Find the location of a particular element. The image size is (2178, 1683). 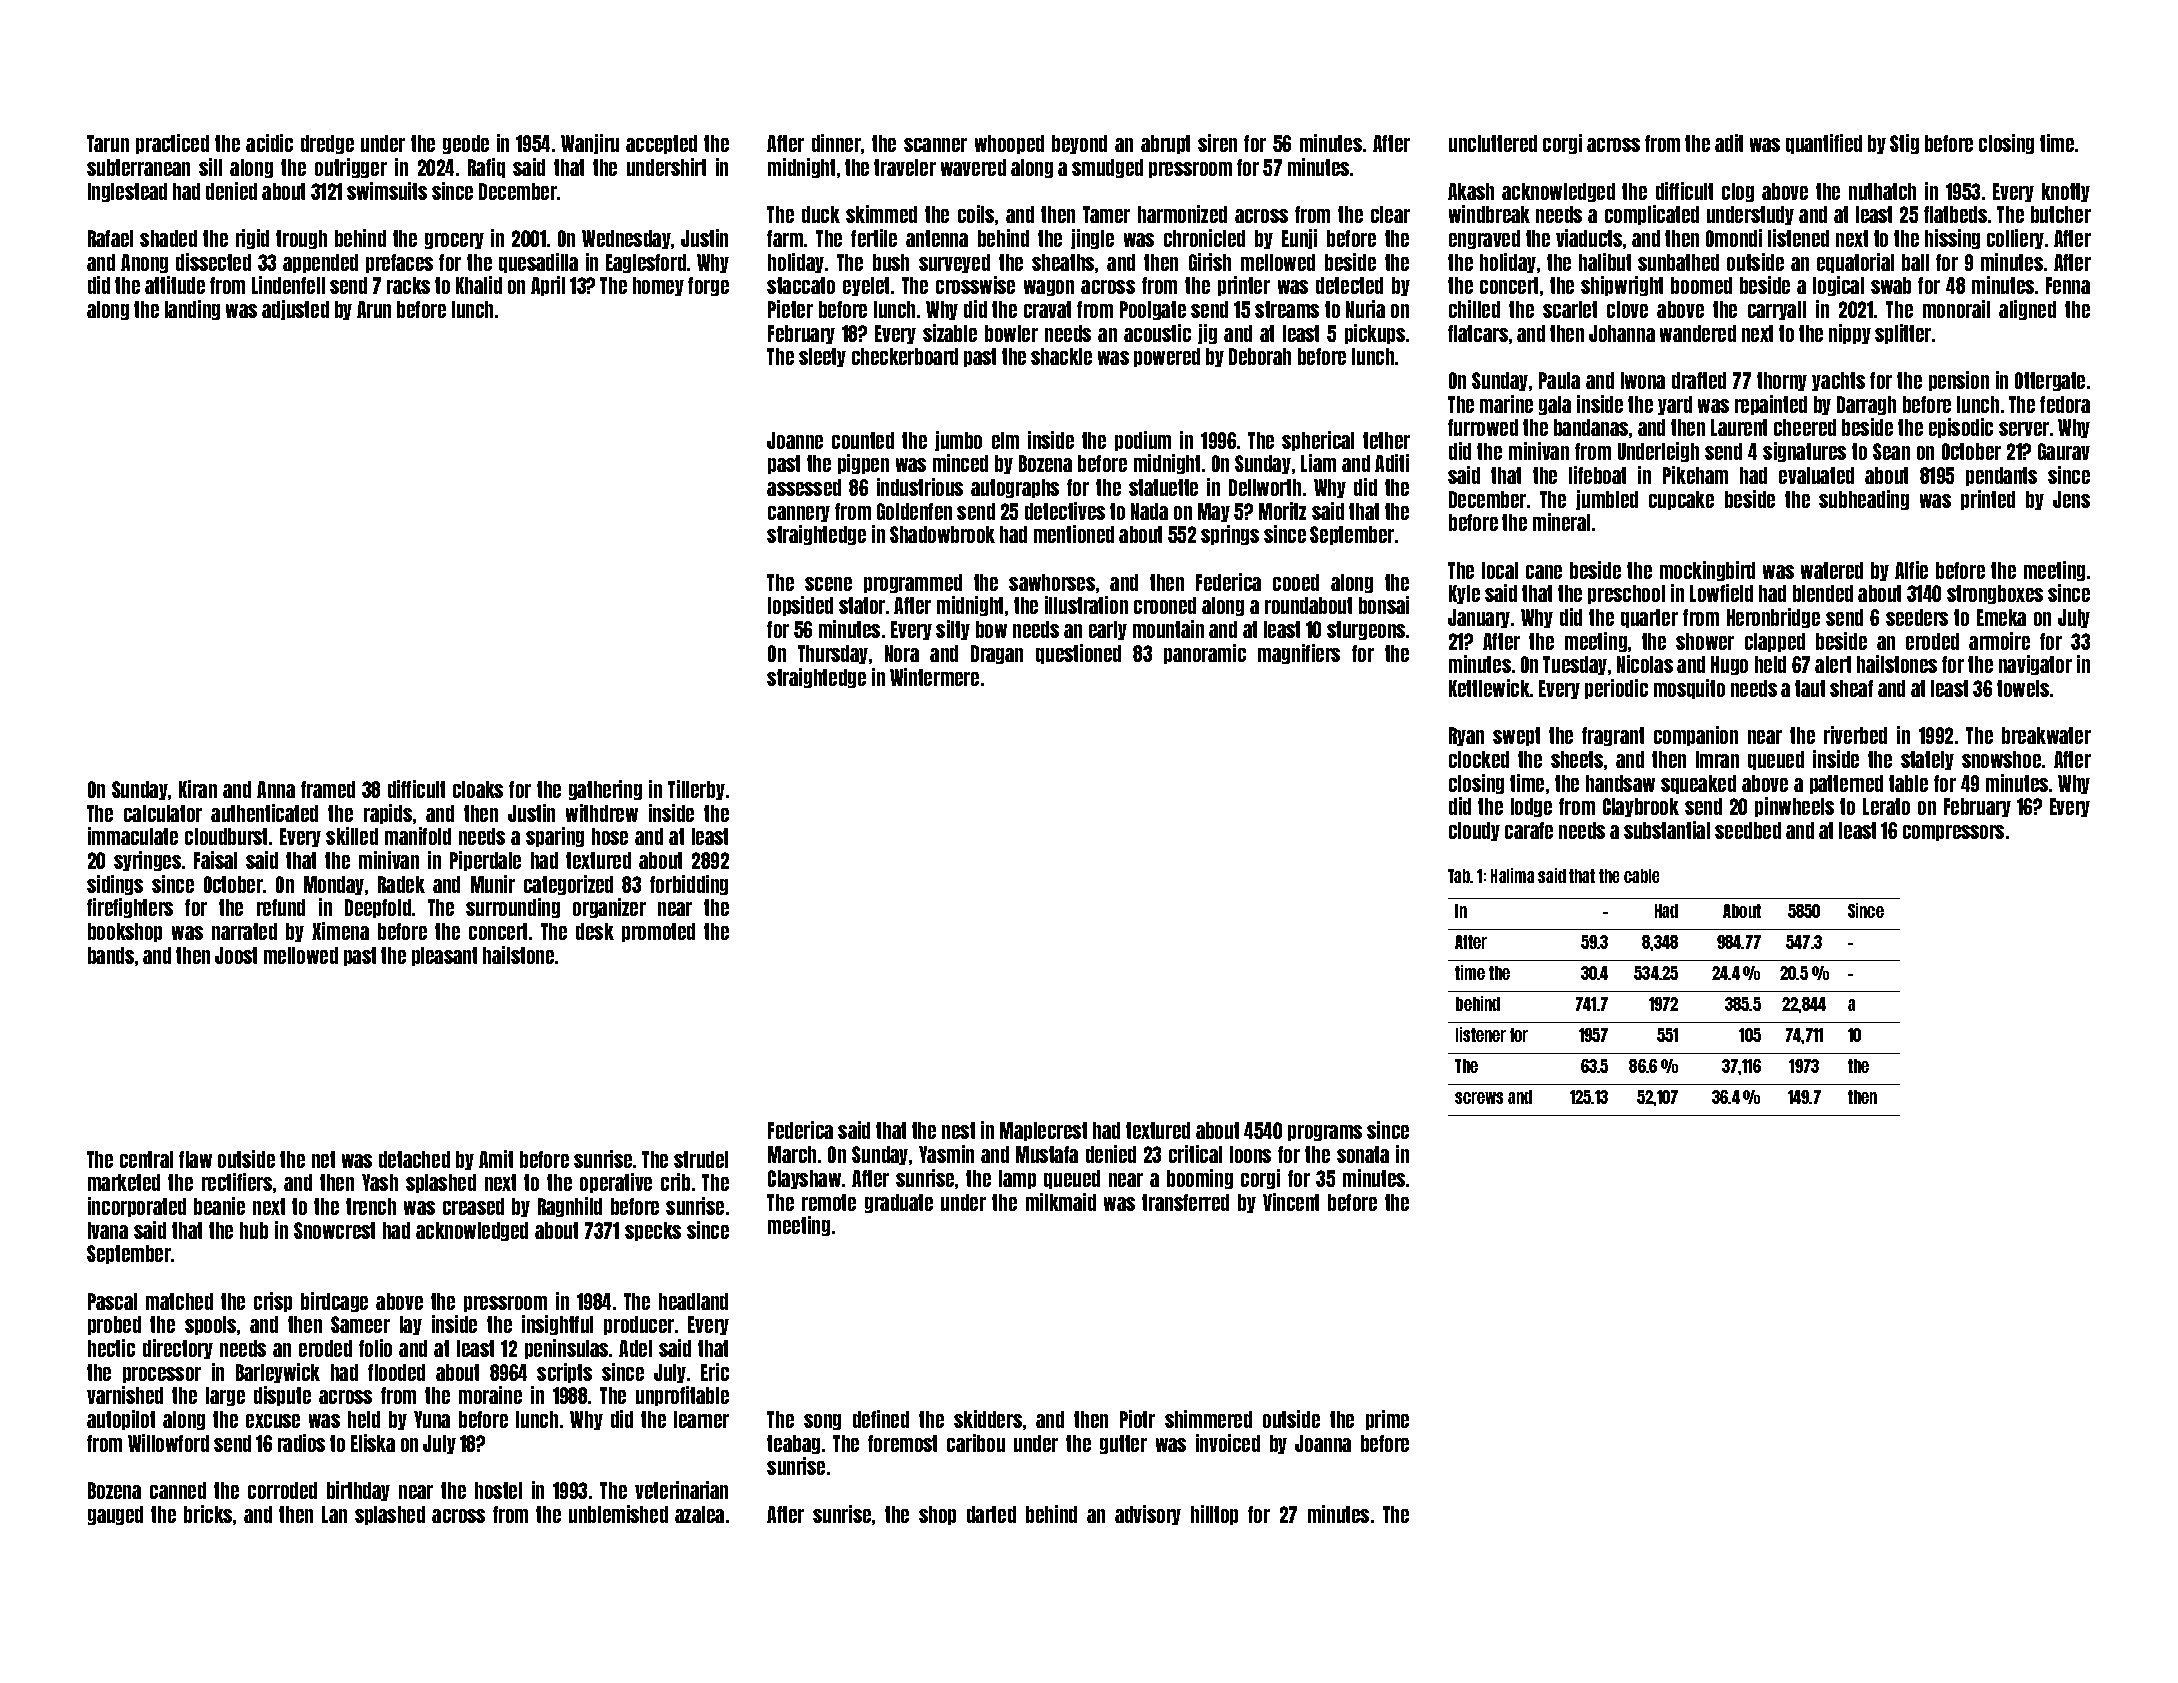

unblemished is located at coordinates (618, 1514).
